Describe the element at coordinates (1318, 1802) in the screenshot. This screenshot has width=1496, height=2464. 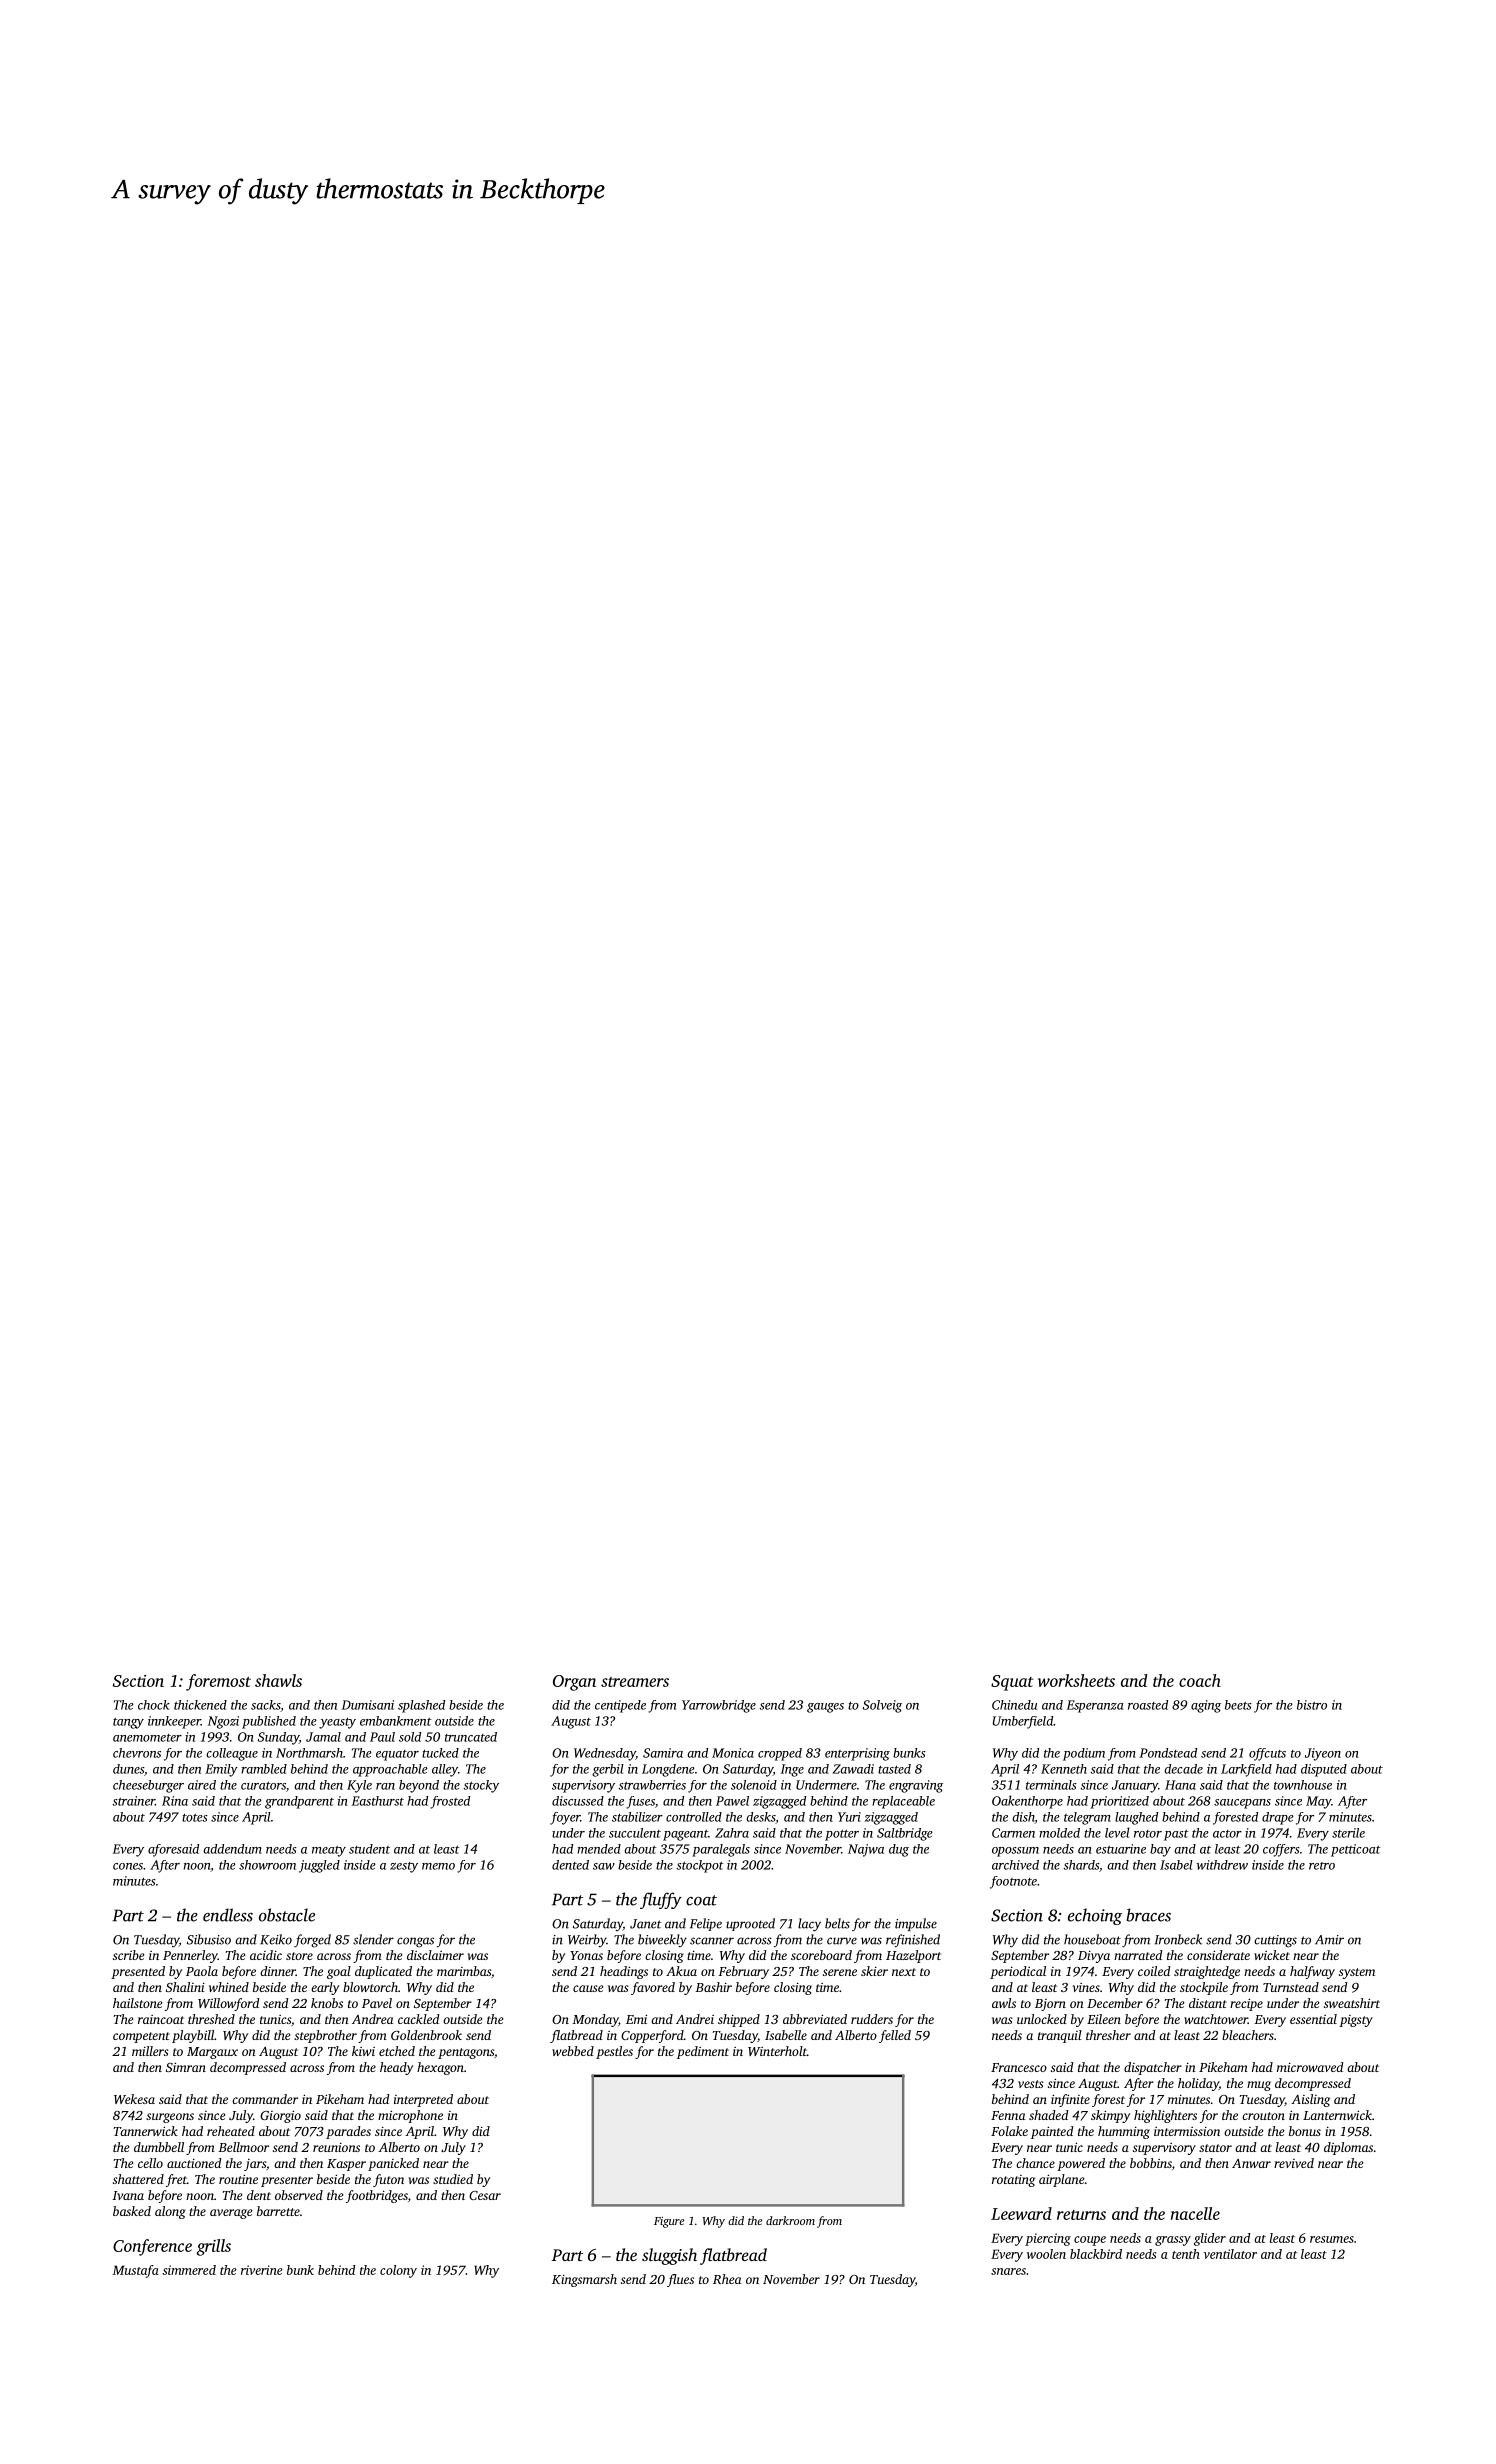
I see `May` at that location.
